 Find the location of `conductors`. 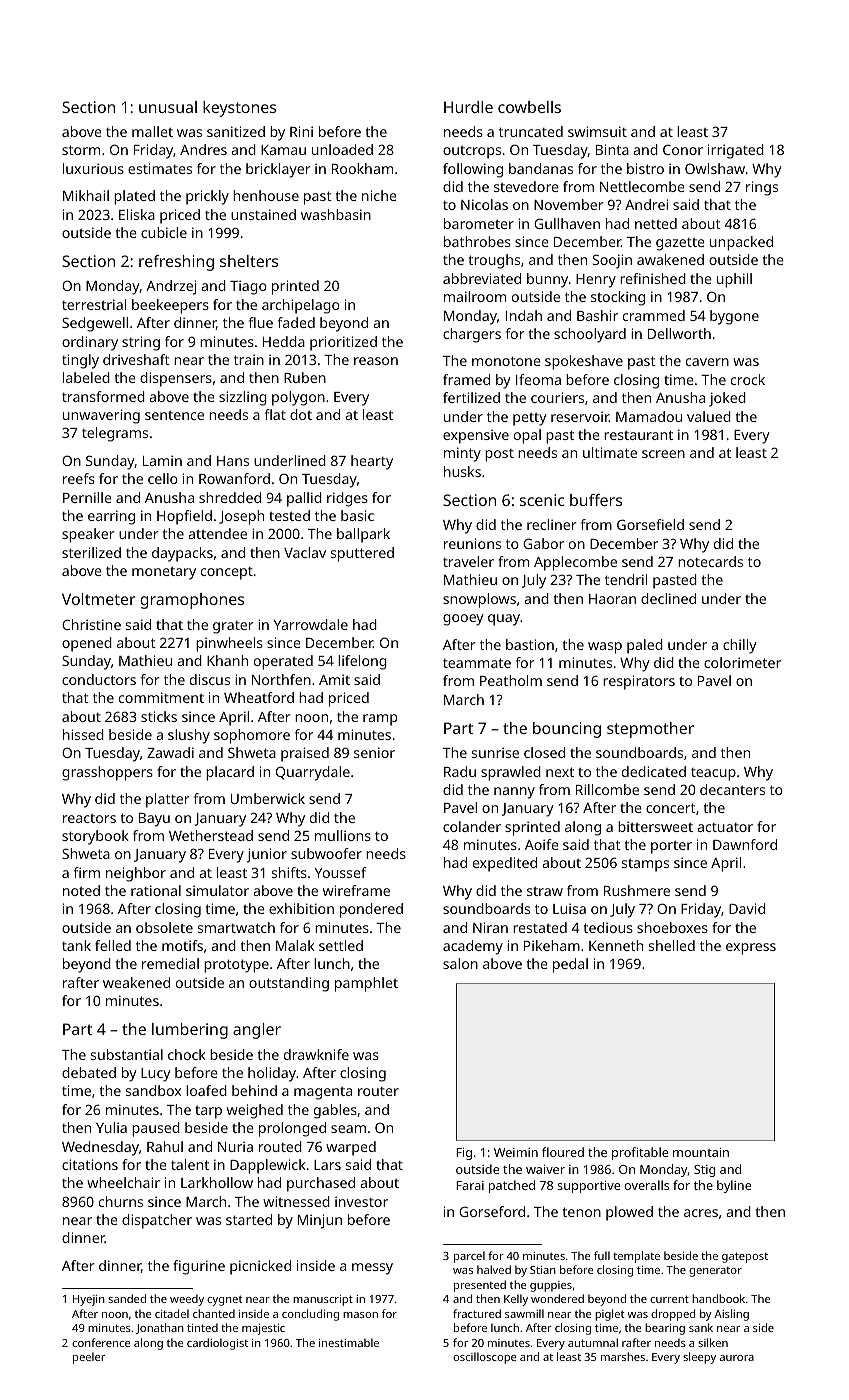

conductors is located at coordinates (99, 679).
